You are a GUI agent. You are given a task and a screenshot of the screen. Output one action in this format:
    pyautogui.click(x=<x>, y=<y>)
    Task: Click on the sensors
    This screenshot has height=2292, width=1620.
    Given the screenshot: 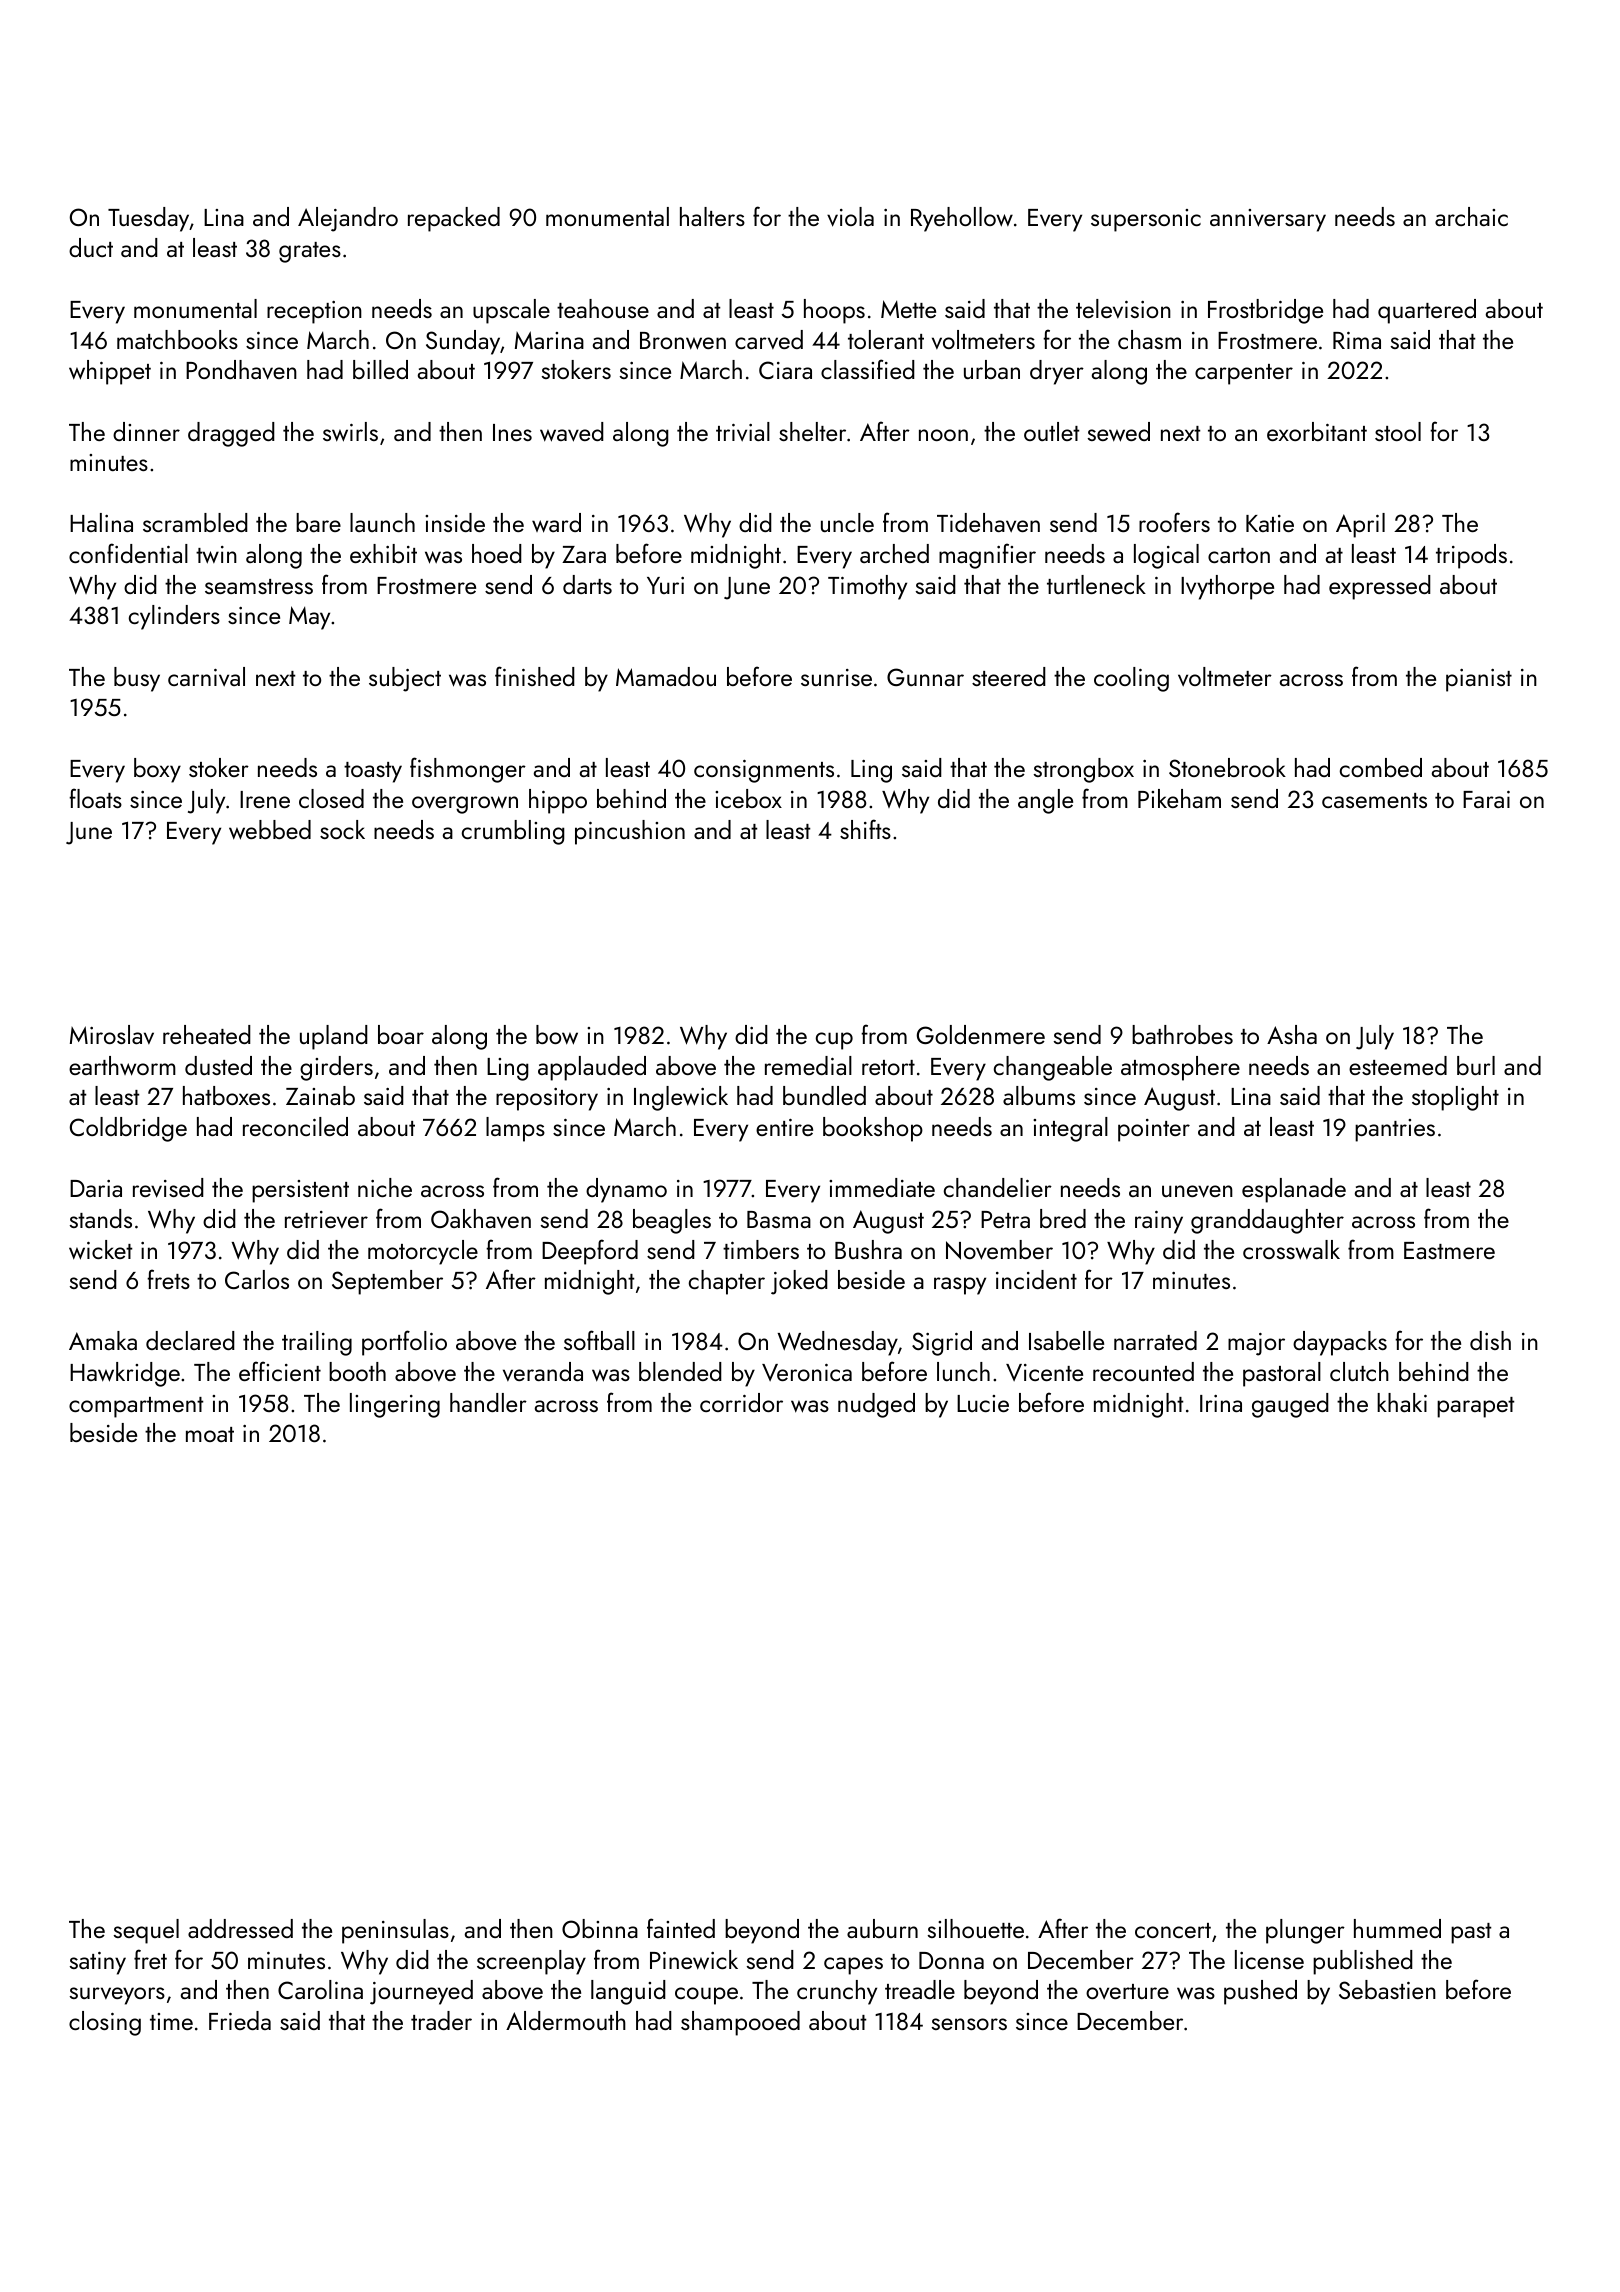 What is the action you would take?
    pyautogui.click(x=969, y=2024)
